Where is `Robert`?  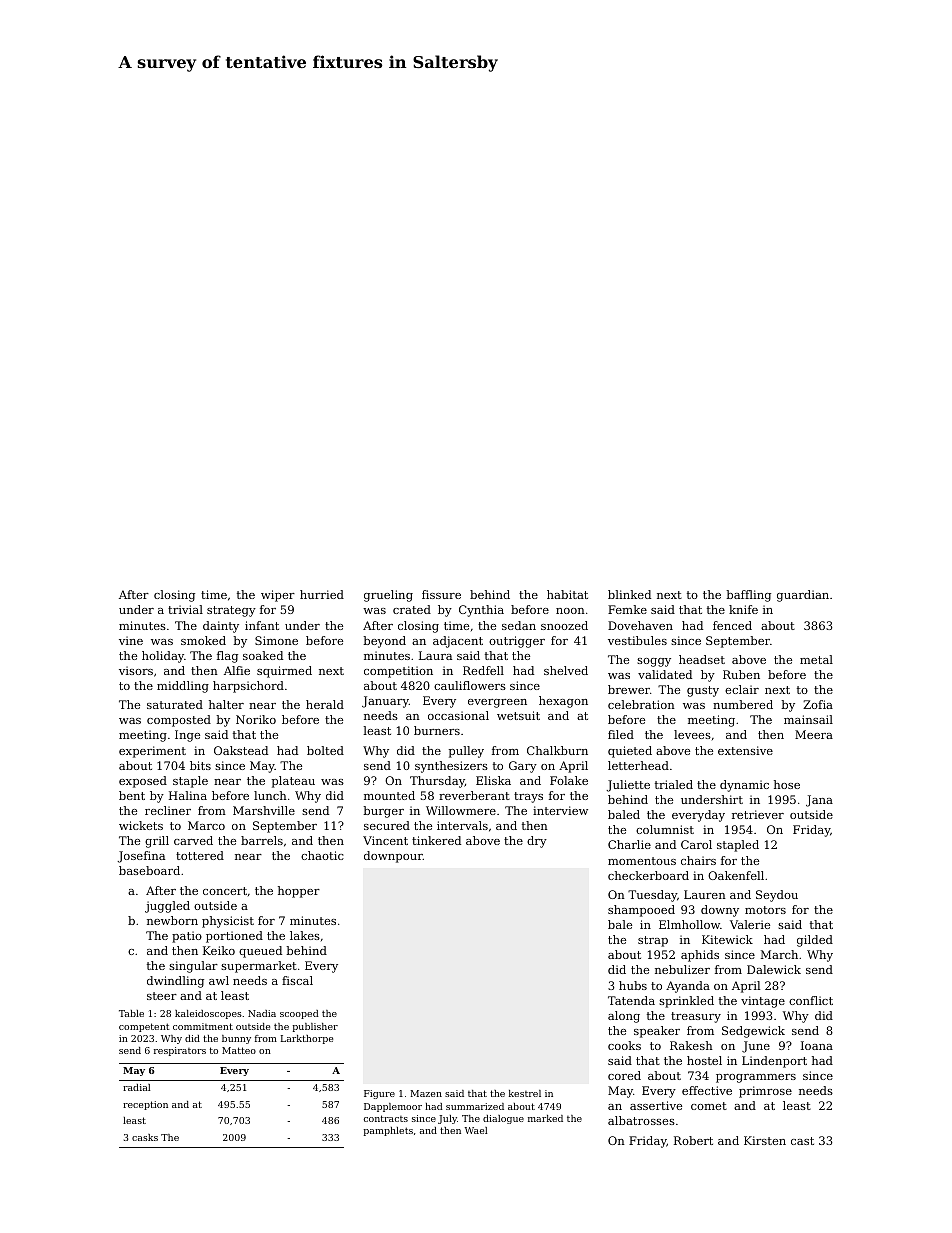 Robert is located at coordinates (693, 1140).
